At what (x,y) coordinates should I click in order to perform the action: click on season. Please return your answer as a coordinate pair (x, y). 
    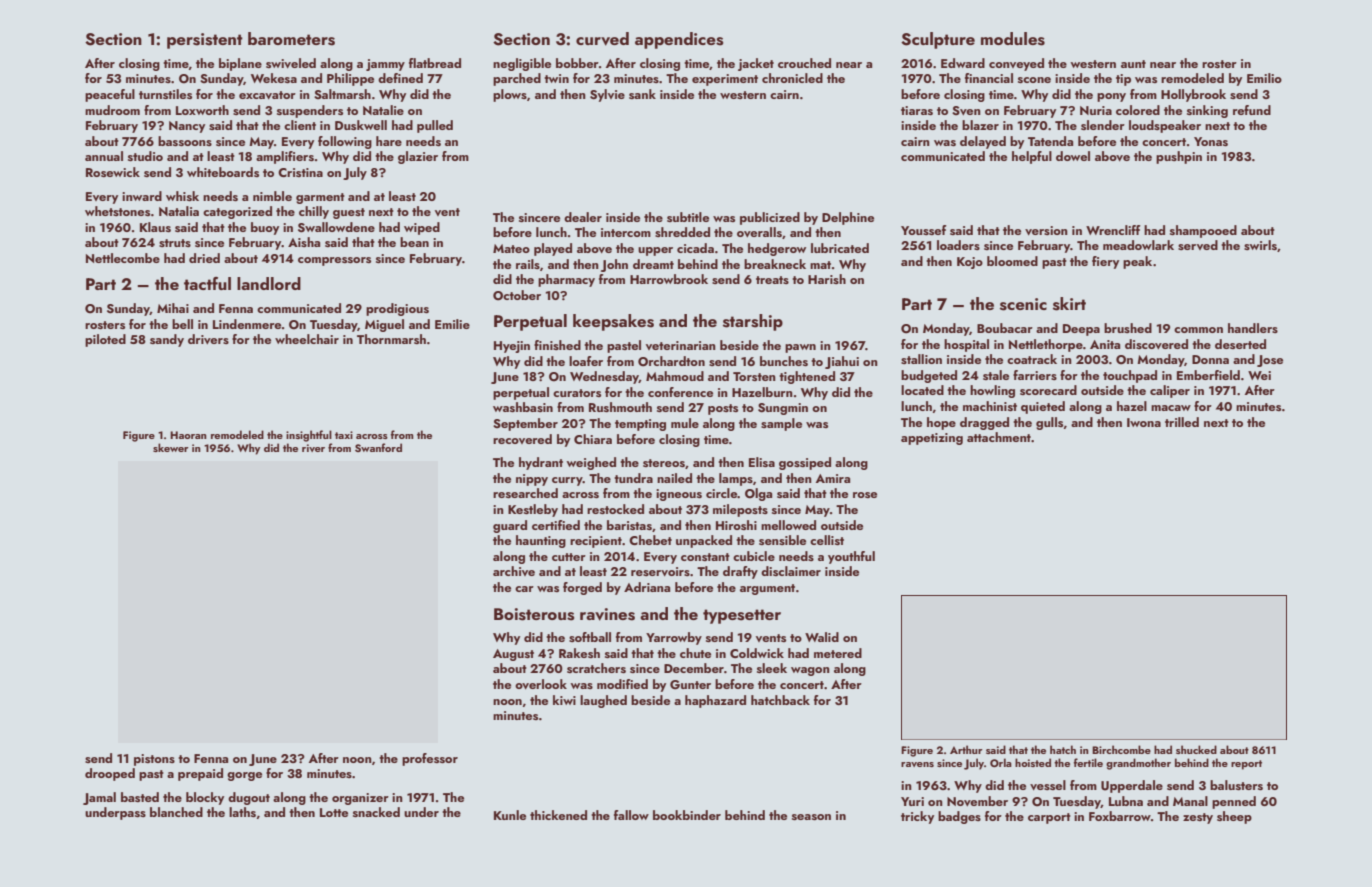
    Looking at the image, I should click on (811, 817).
